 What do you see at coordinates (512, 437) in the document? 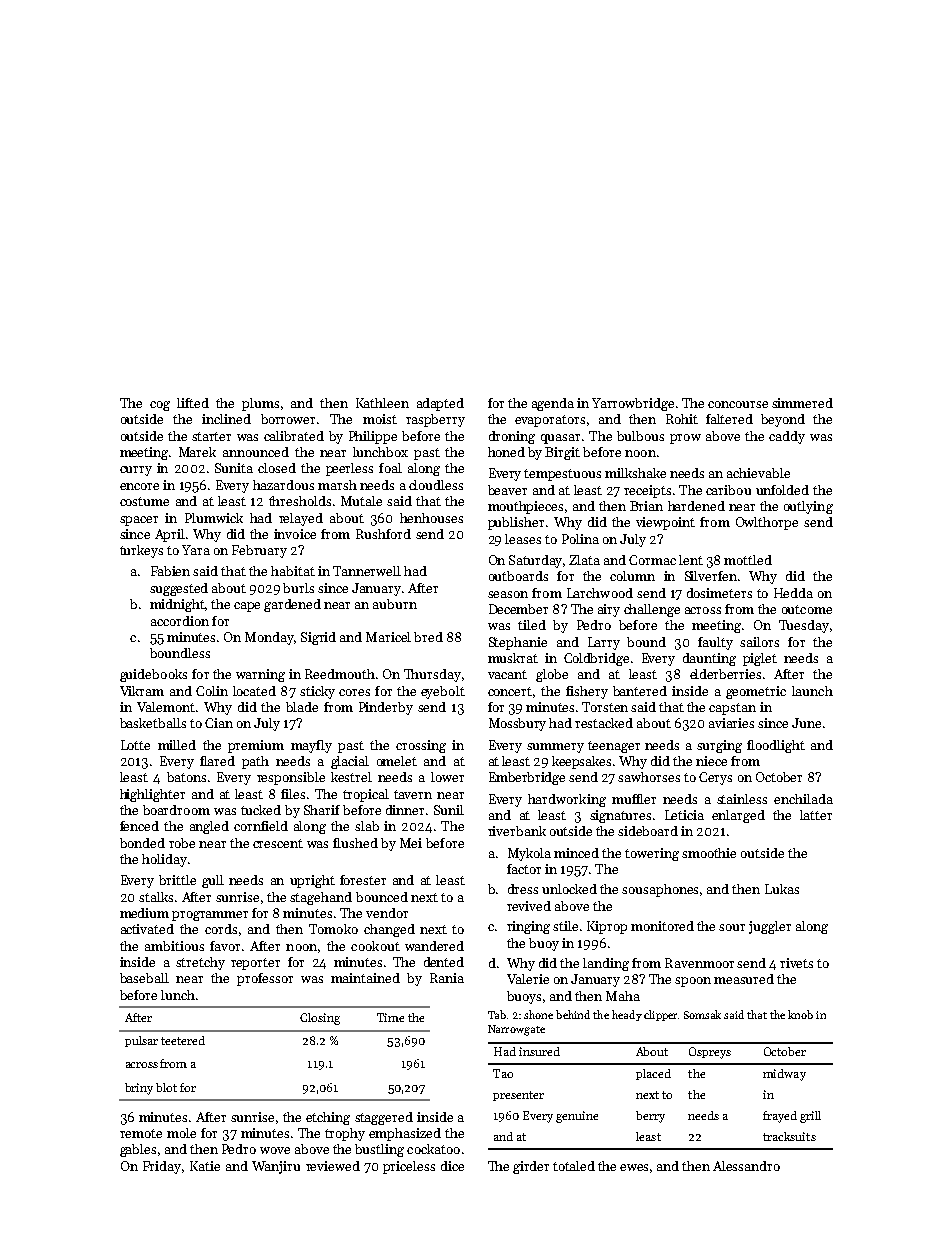
I see `droning` at bounding box center [512, 437].
